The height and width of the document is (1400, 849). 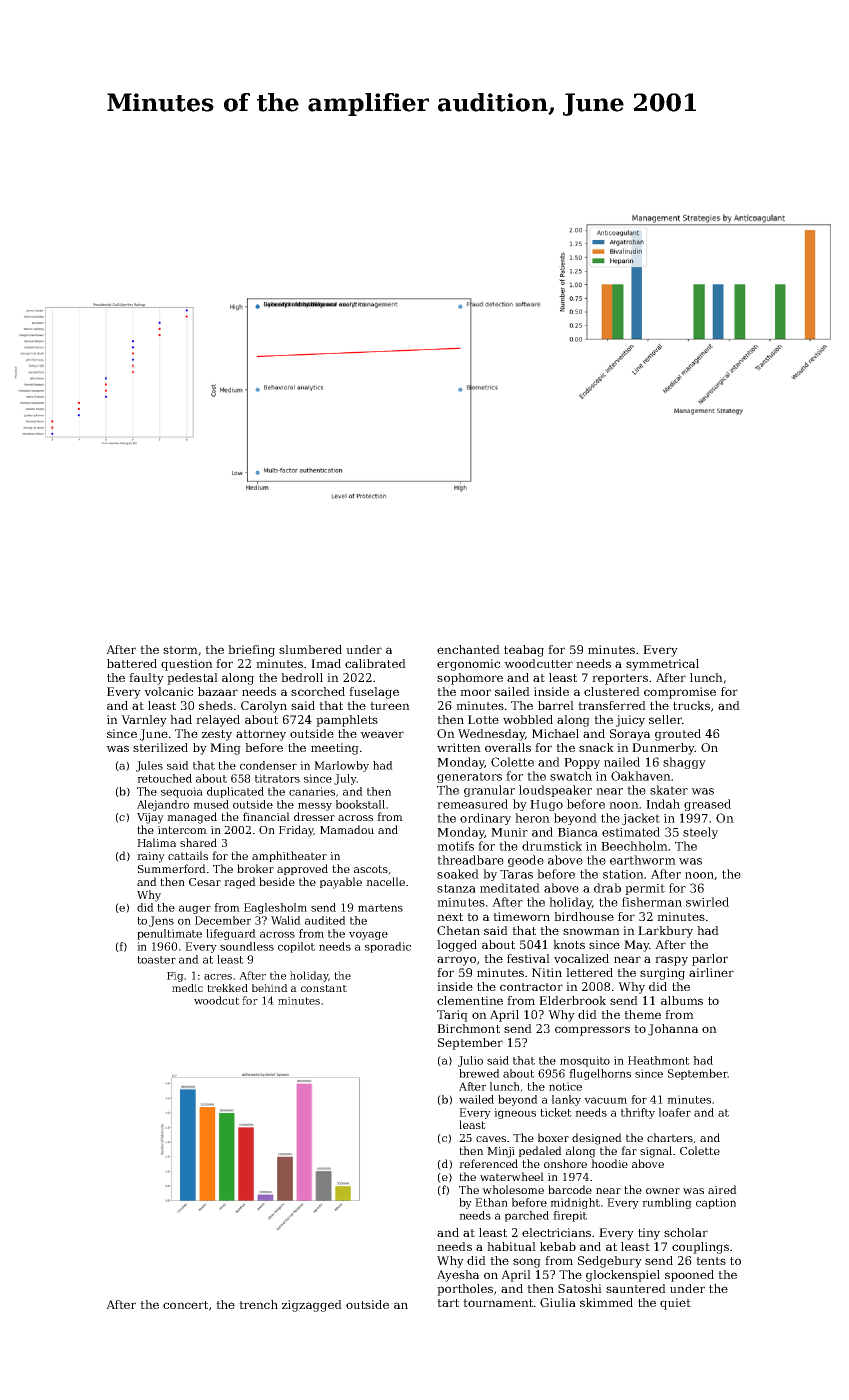 I want to click on pedestal, so click(x=192, y=679).
